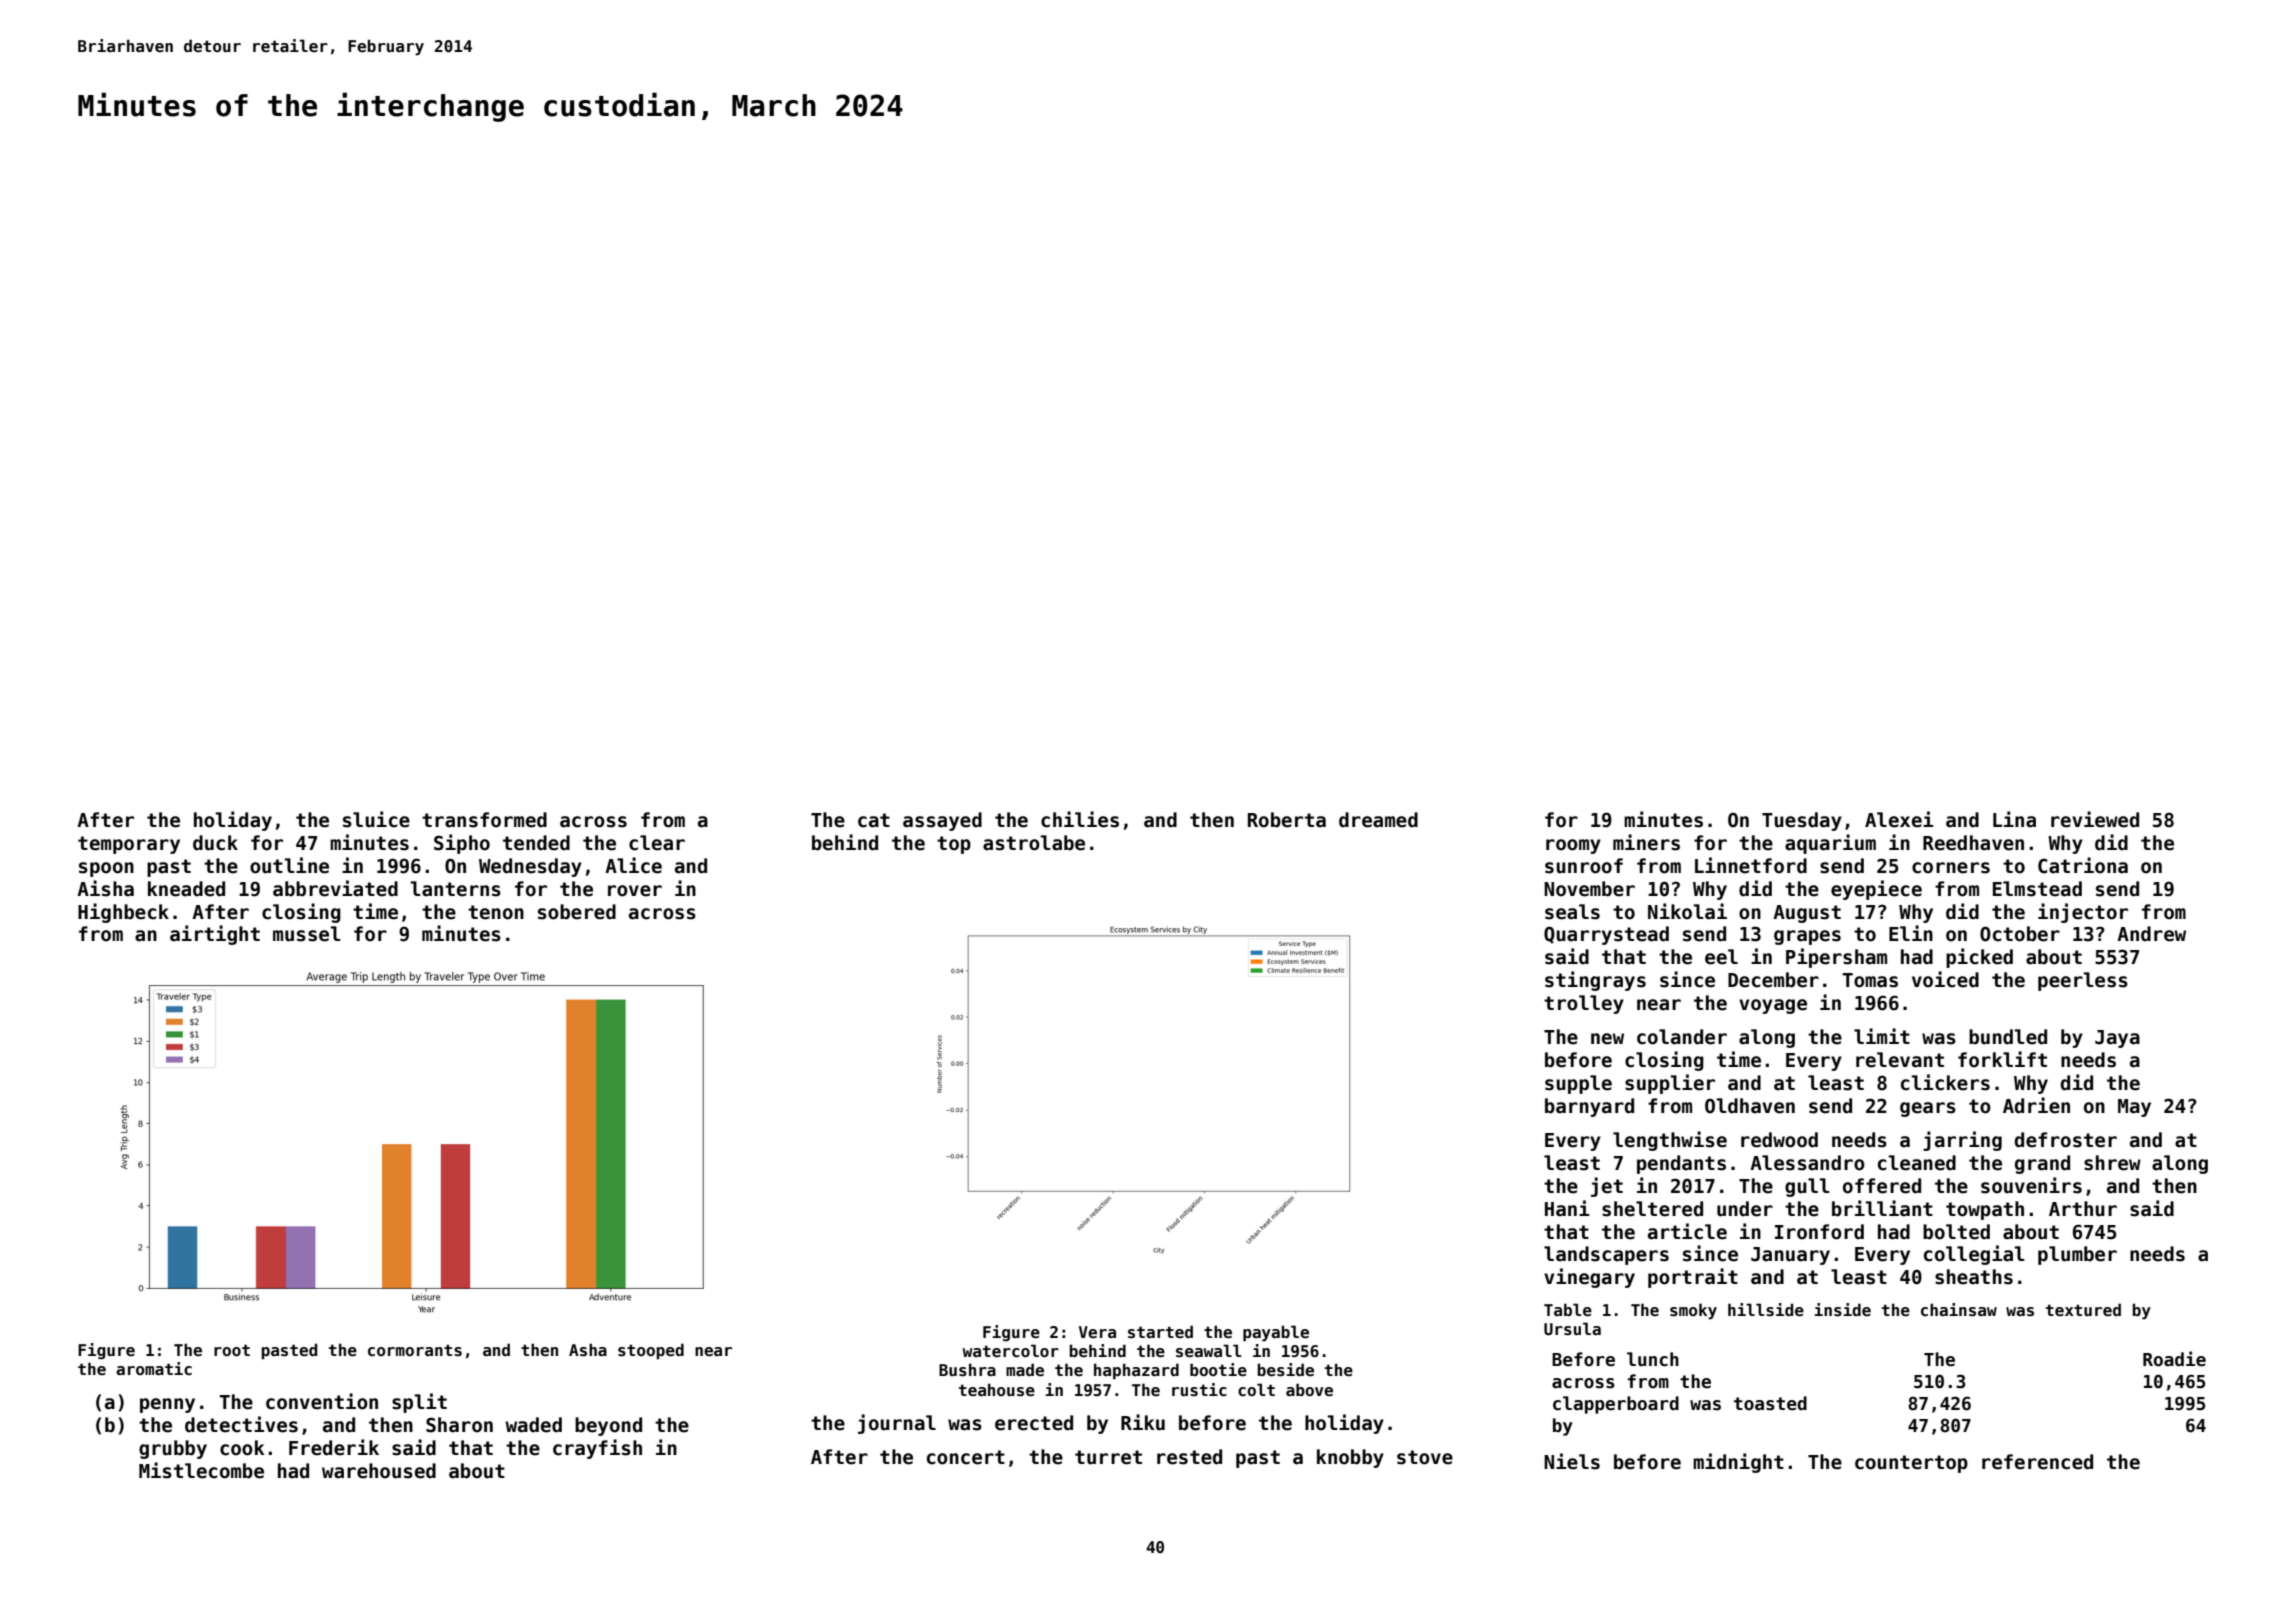 This document has height=1620, width=2292. Describe the element at coordinates (1425, 1457) in the document. I see `stove` at that location.
